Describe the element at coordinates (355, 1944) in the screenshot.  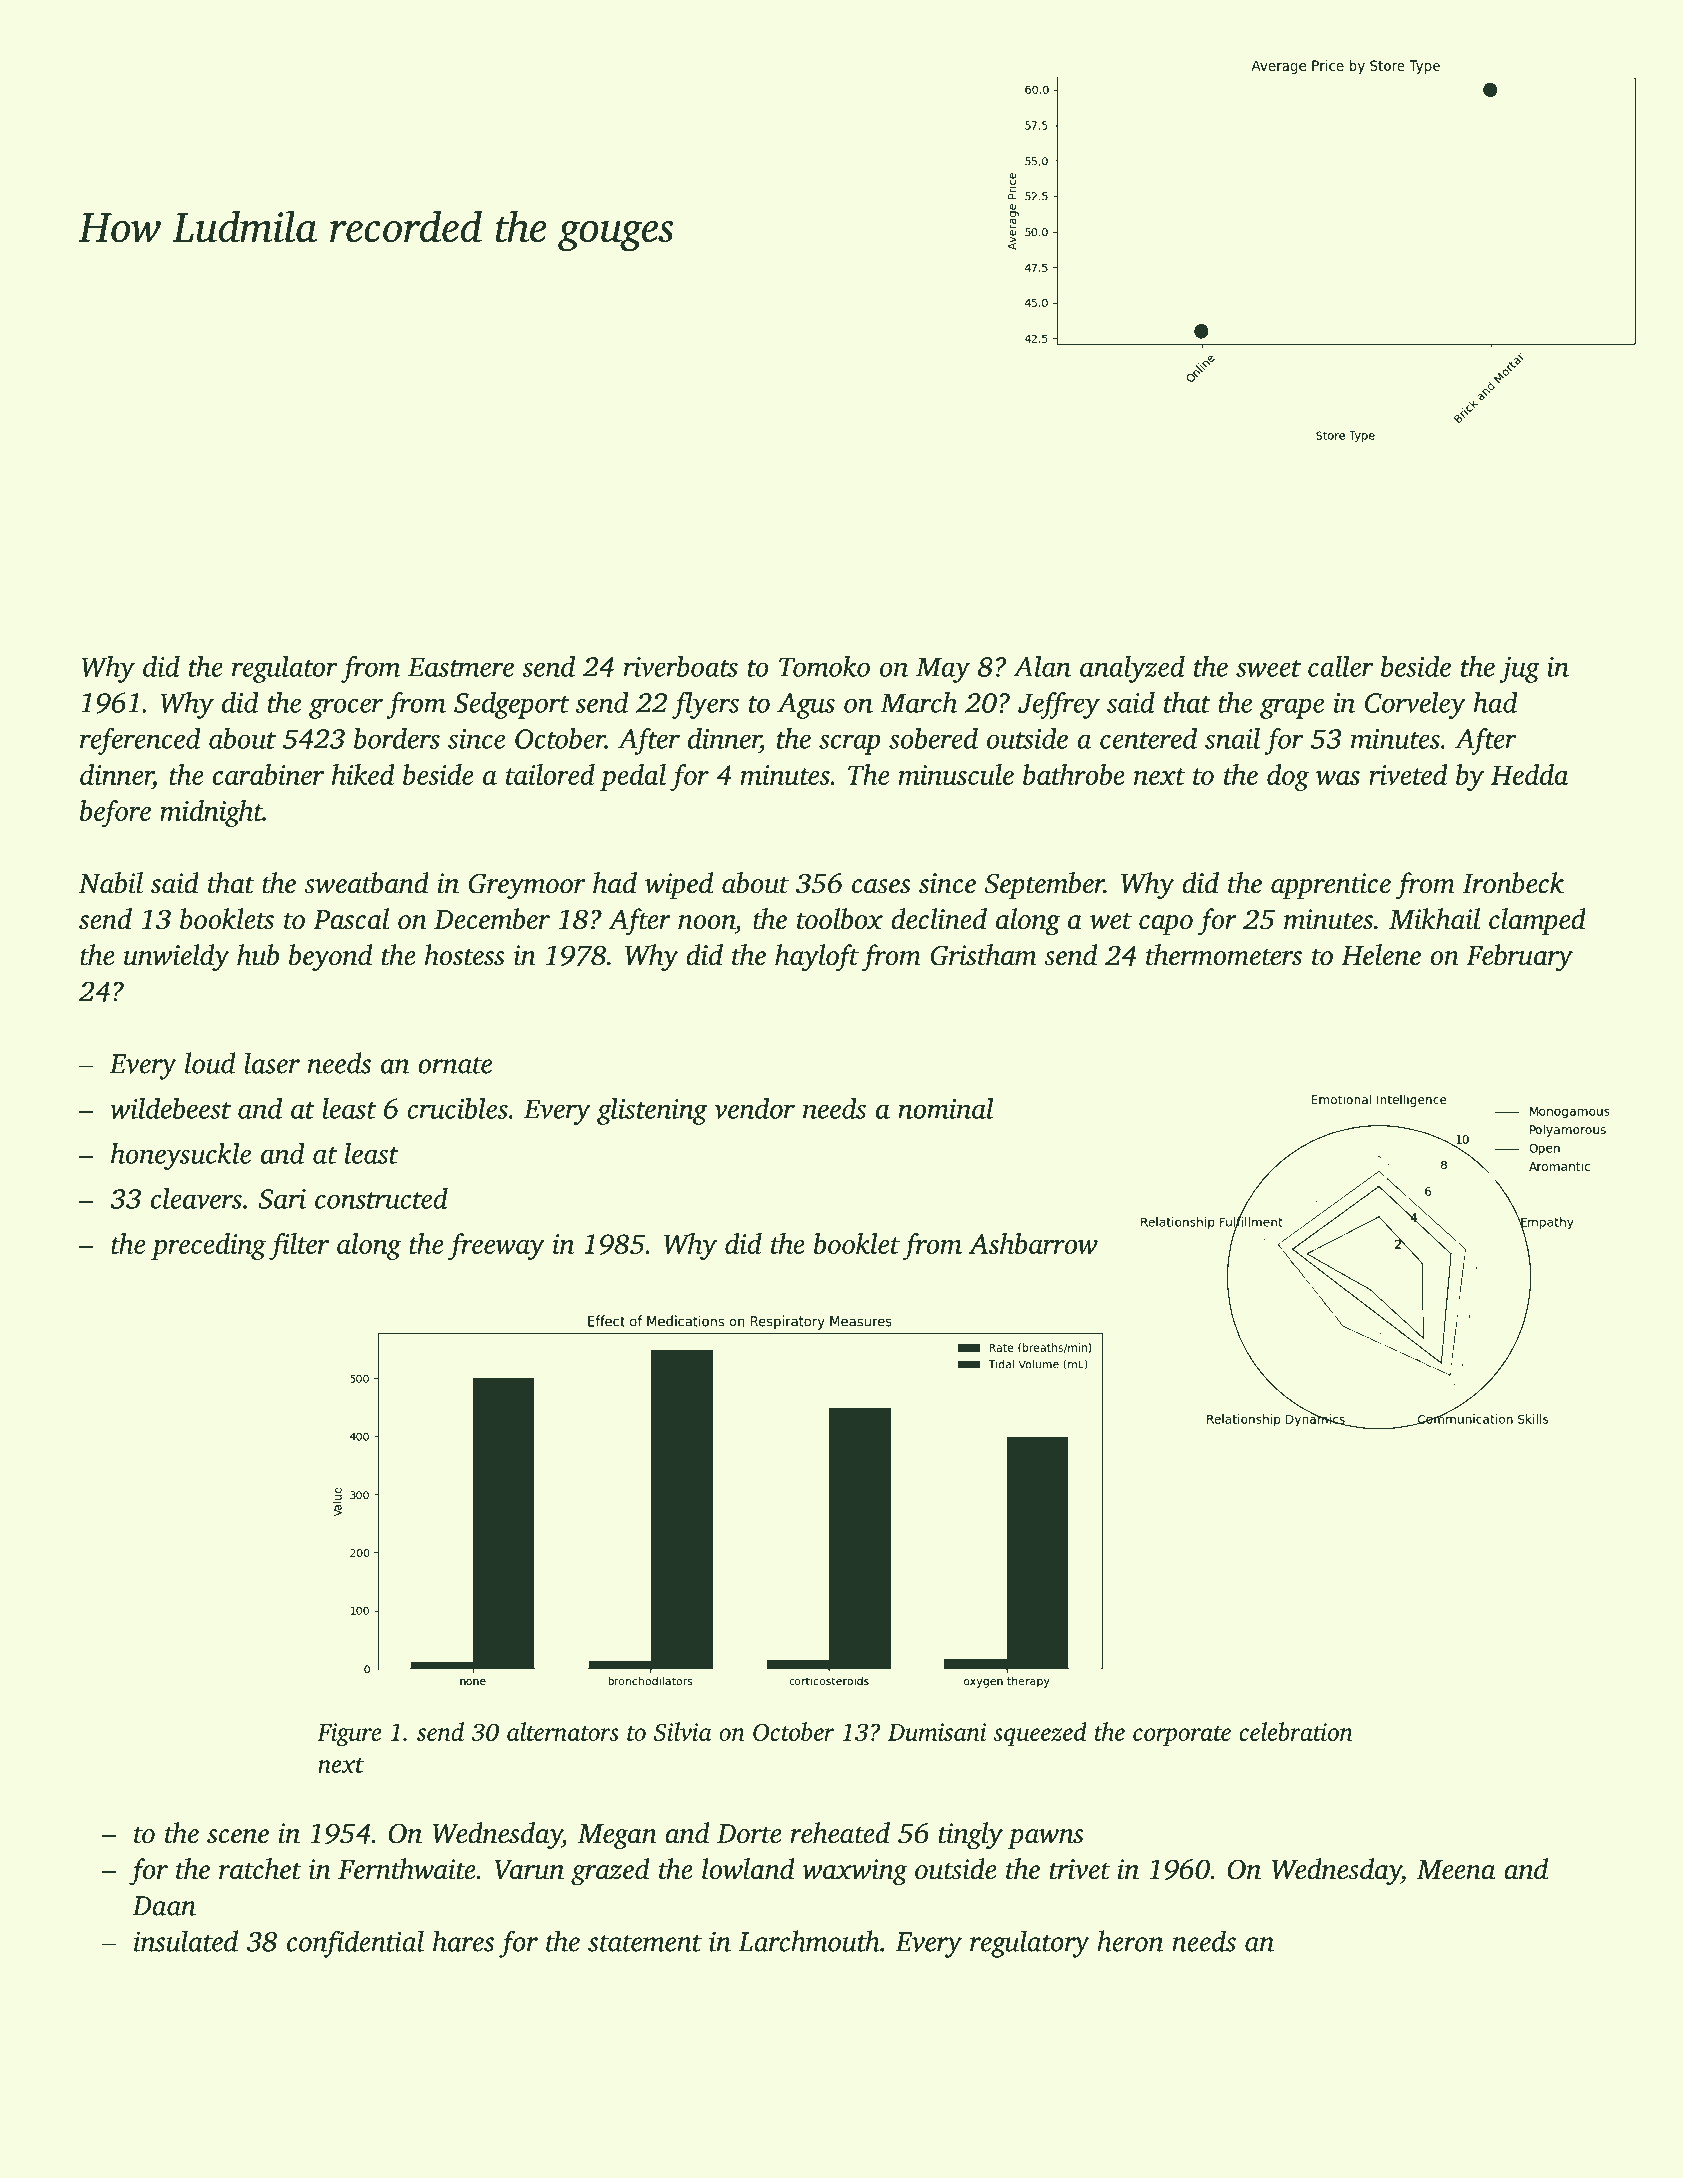
I see `confidential` at that location.
